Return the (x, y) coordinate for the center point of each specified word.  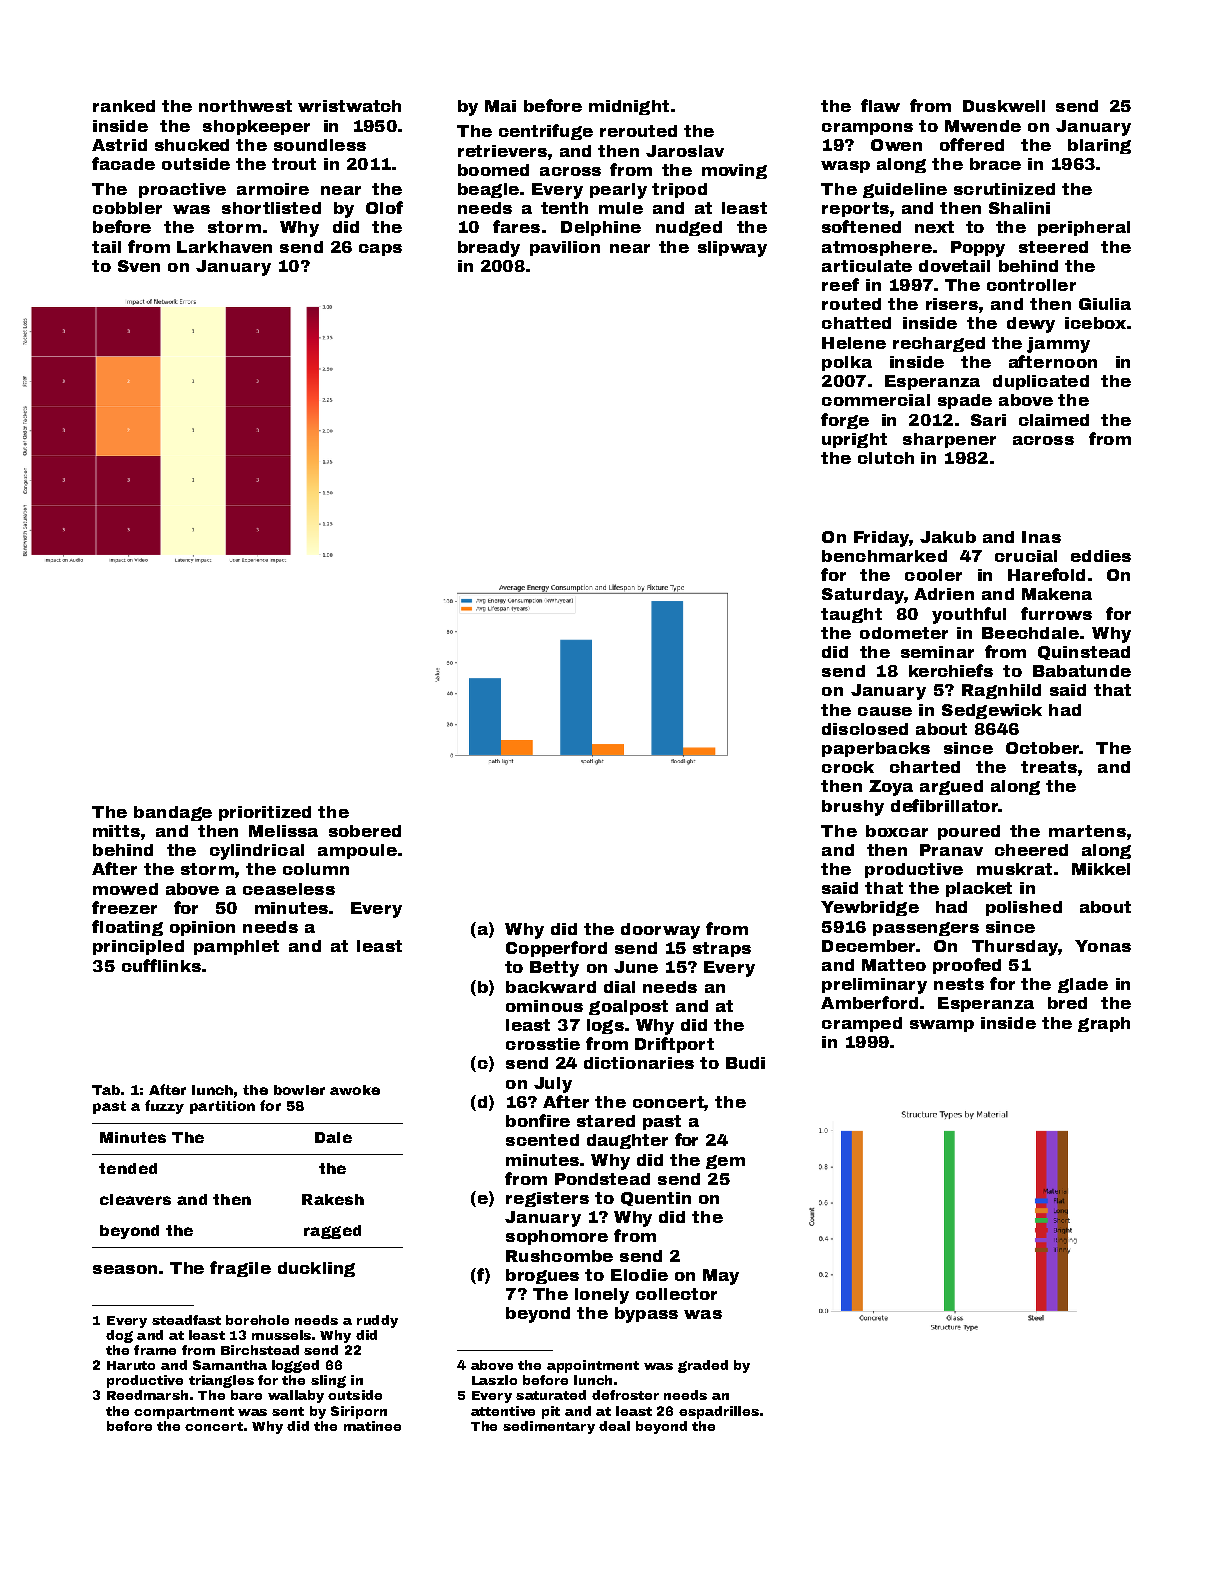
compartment (184, 1413)
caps (380, 250)
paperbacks (876, 749)
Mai (500, 106)
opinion (202, 928)
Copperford (556, 949)
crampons (867, 129)
